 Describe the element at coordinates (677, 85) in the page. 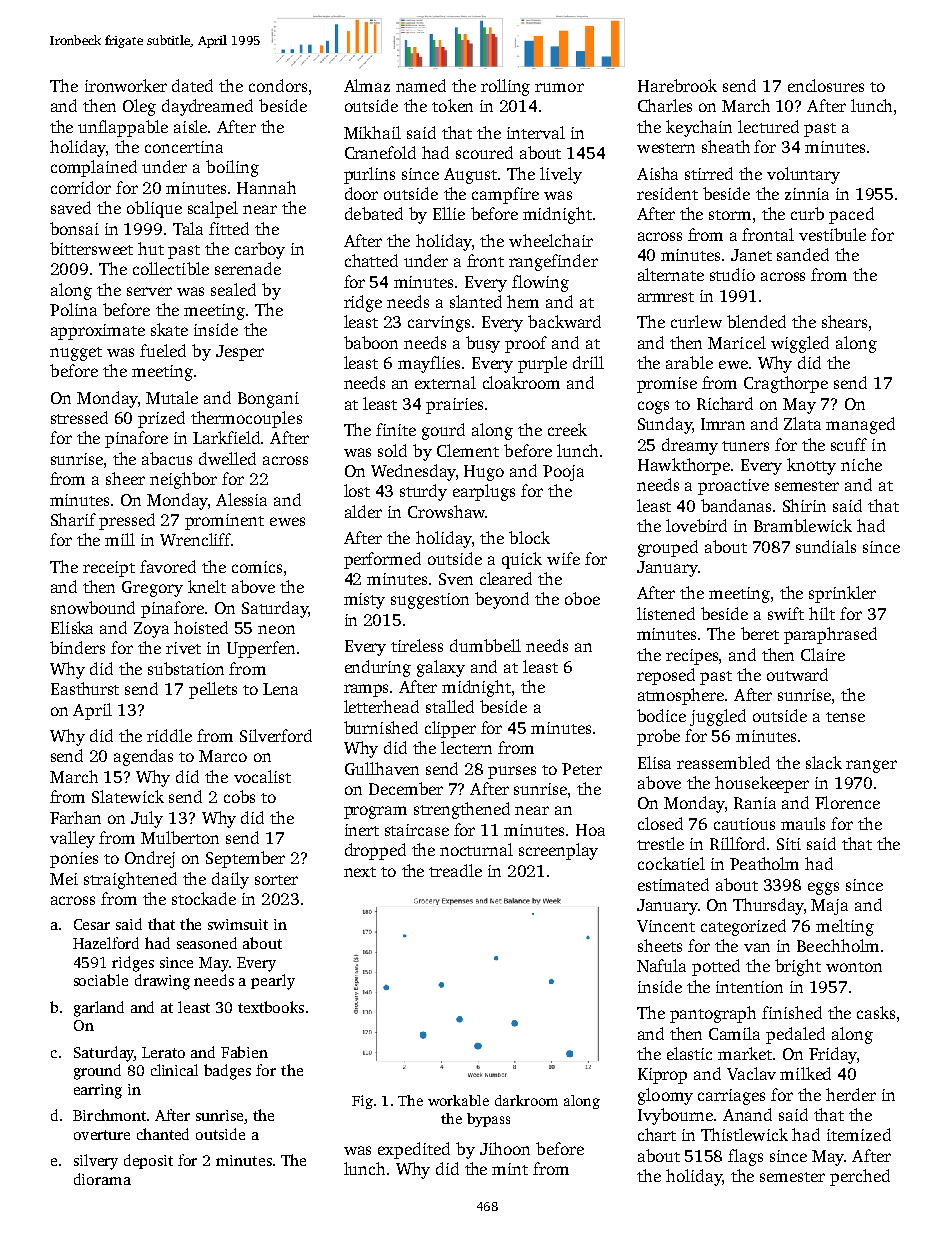

I see `Harebrook` at that location.
